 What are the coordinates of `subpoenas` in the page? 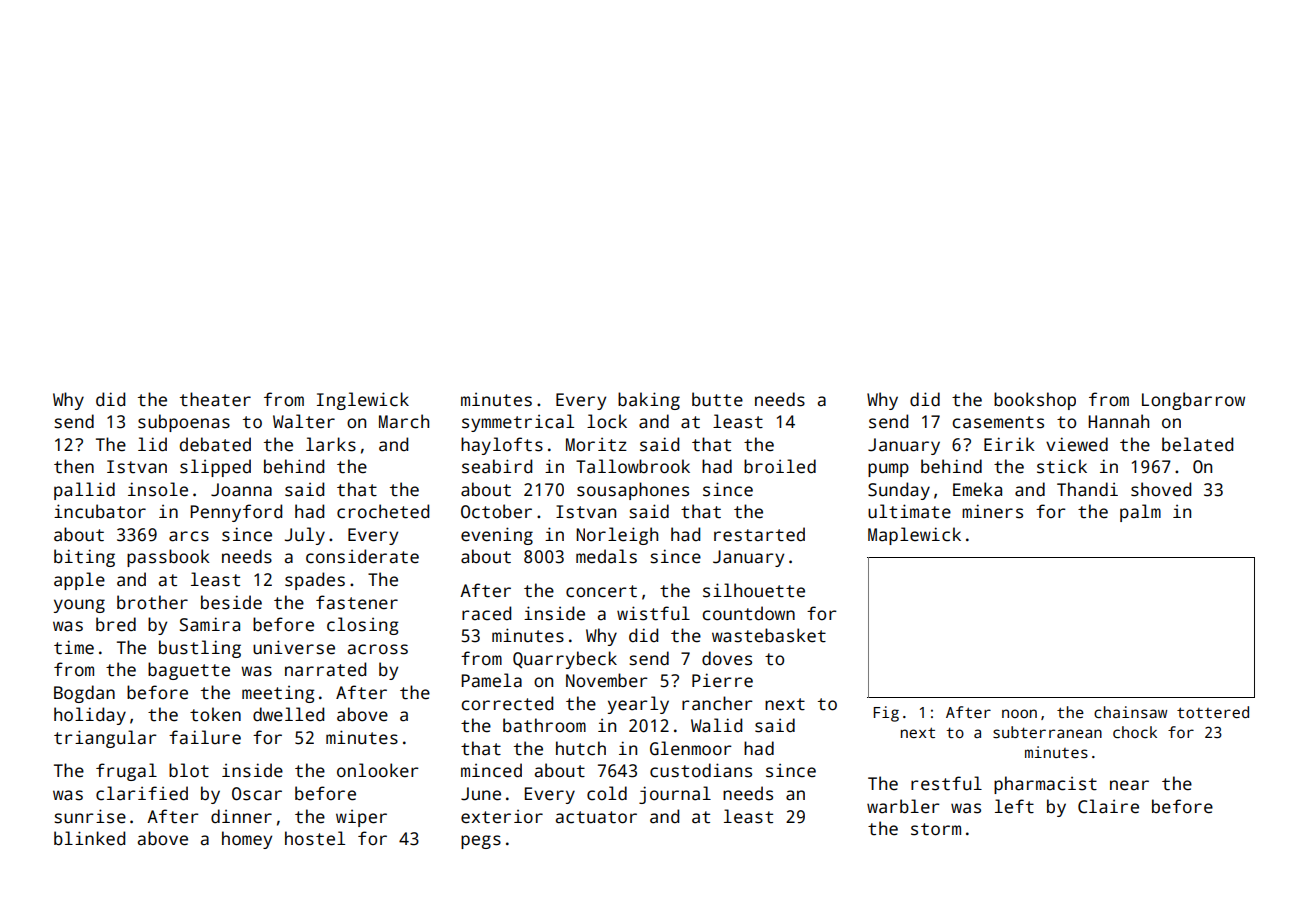 It's located at (184, 423).
